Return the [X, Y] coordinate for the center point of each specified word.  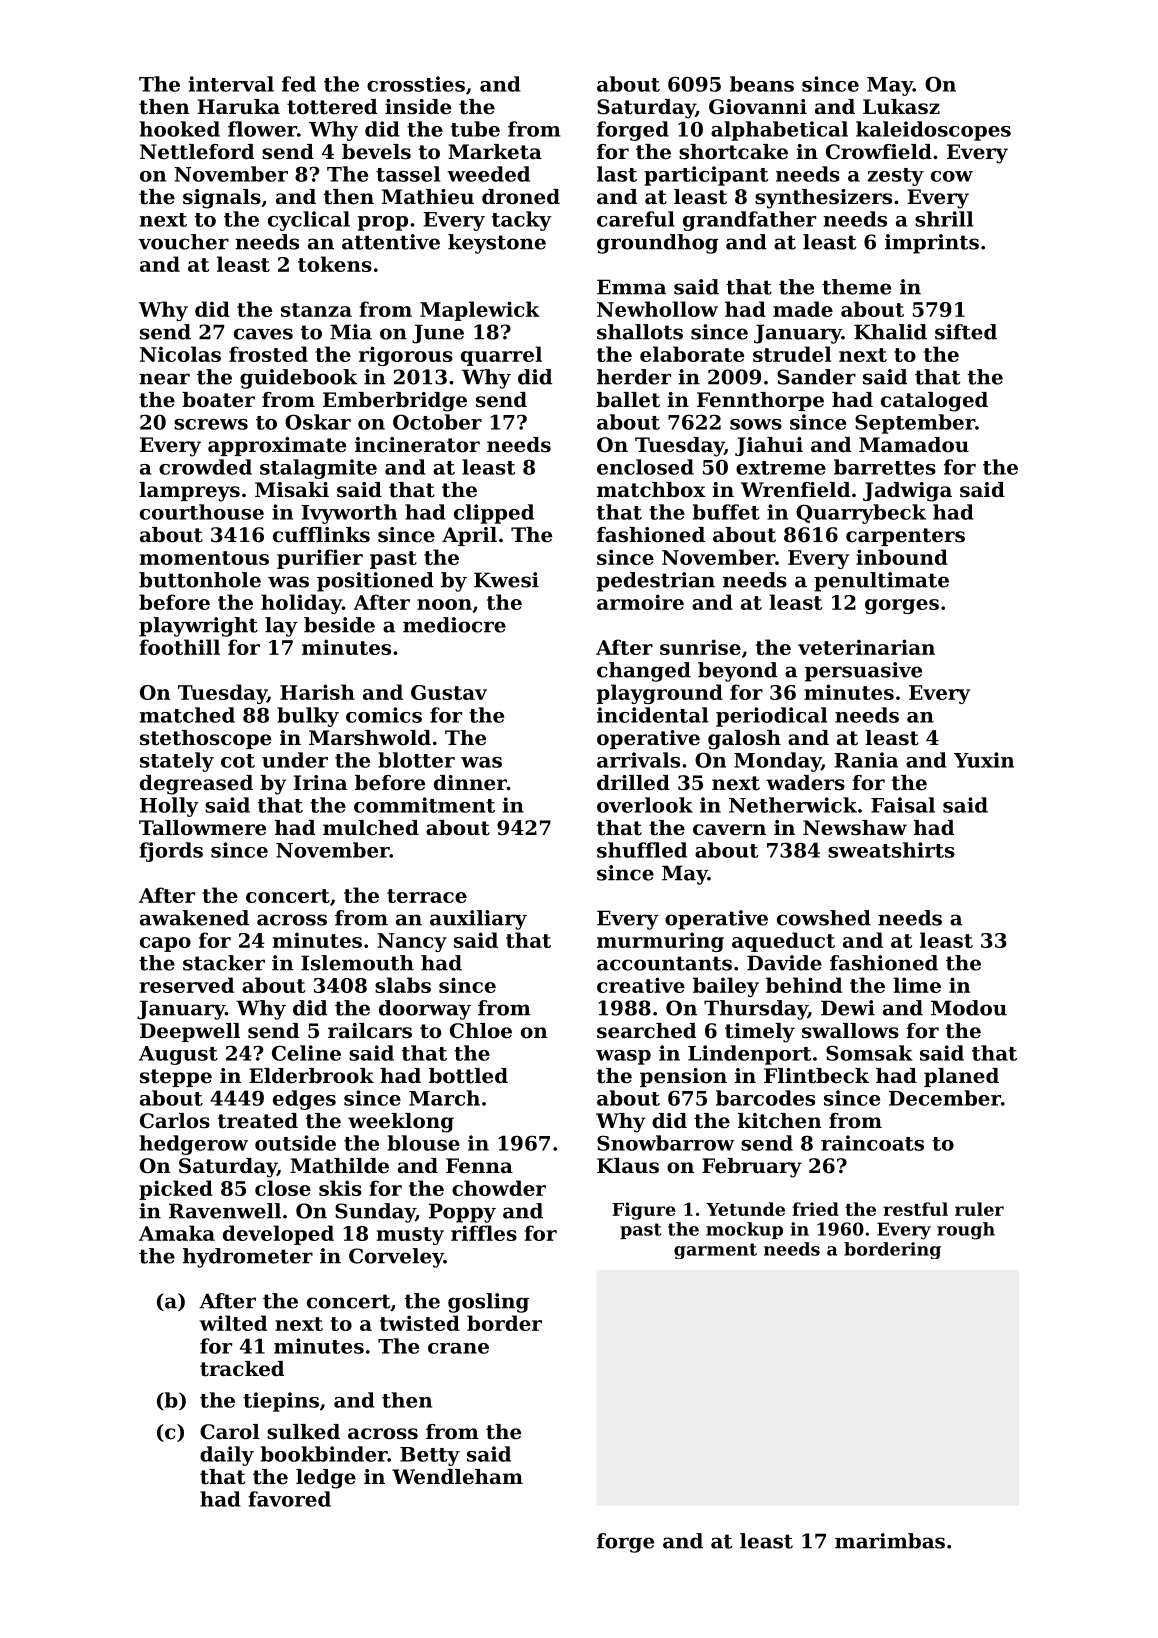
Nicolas [180, 354]
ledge [326, 1479]
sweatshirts [891, 850]
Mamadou [914, 445]
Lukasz [901, 107]
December [945, 1098]
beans [762, 84]
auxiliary [478, 920]
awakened [194, 918]
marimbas [890, 1541]
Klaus [628, 1166]
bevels [376, 152]
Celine [306, 1053]
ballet [628, 400]
